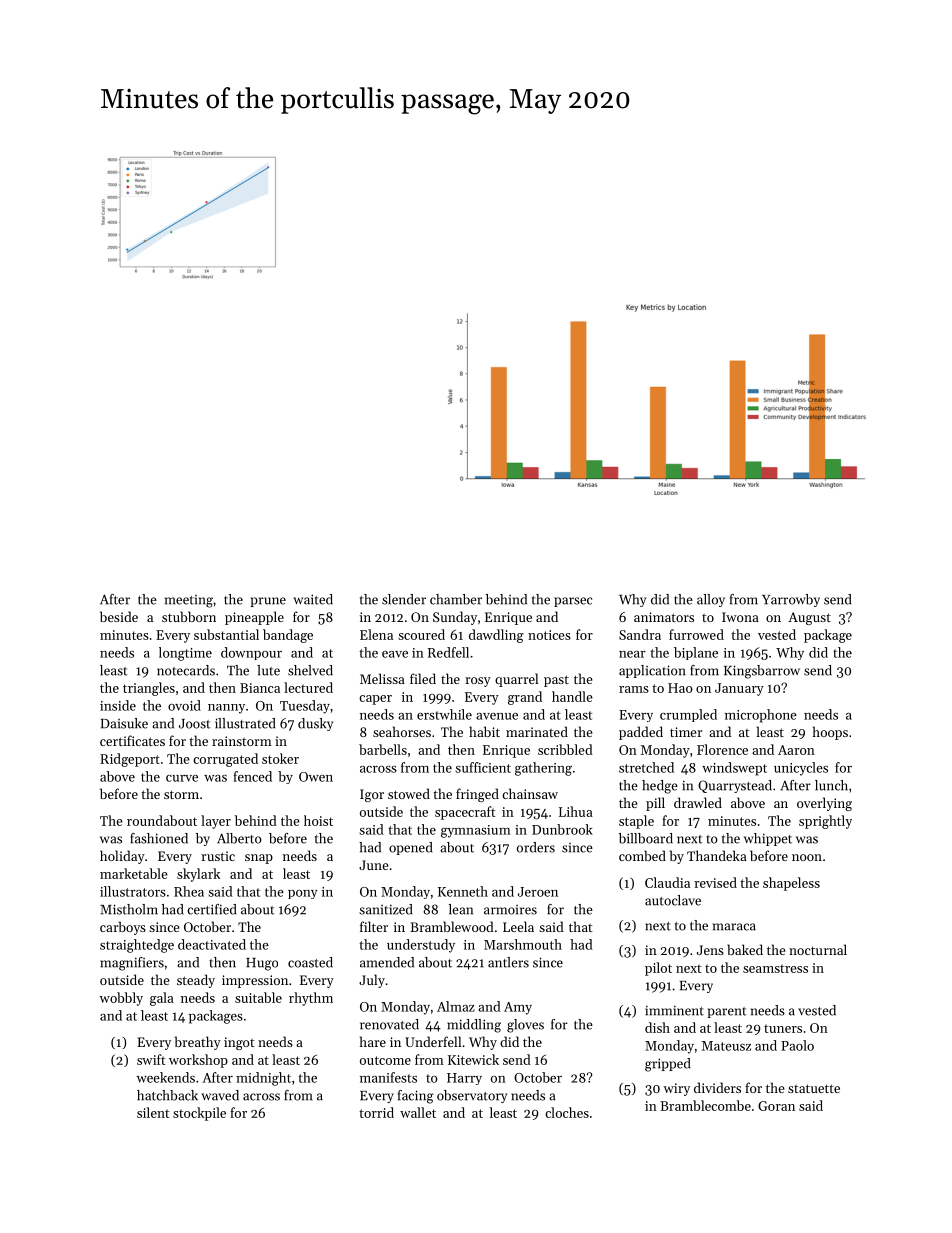 The height and width of the page is (1233, 952). What do you see at coordinates (518, 1008) in the page?
I see `Amy` at bounding box center [518, 1008].
